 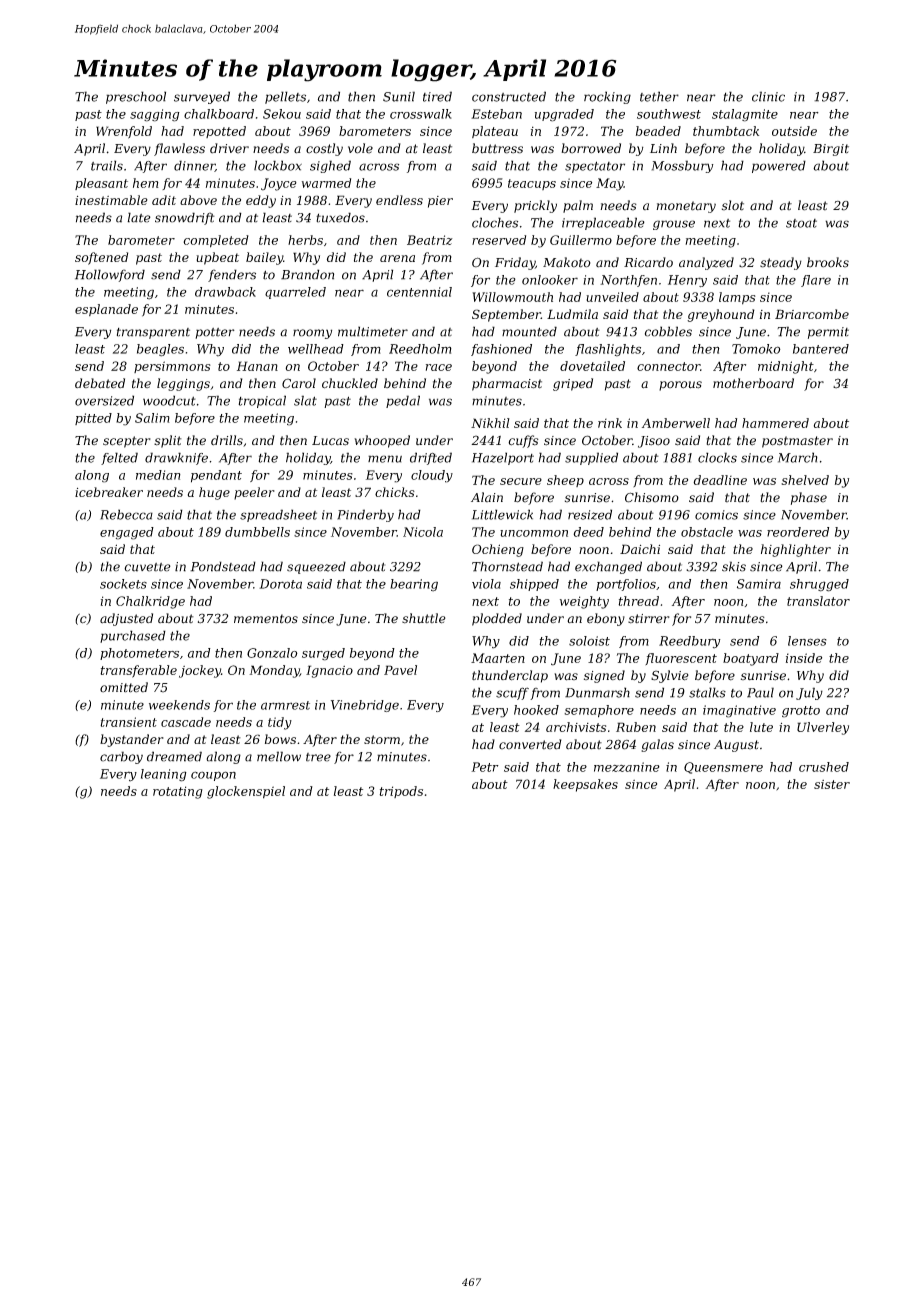 I want to click on mementos, so click(x=266, y=619).
